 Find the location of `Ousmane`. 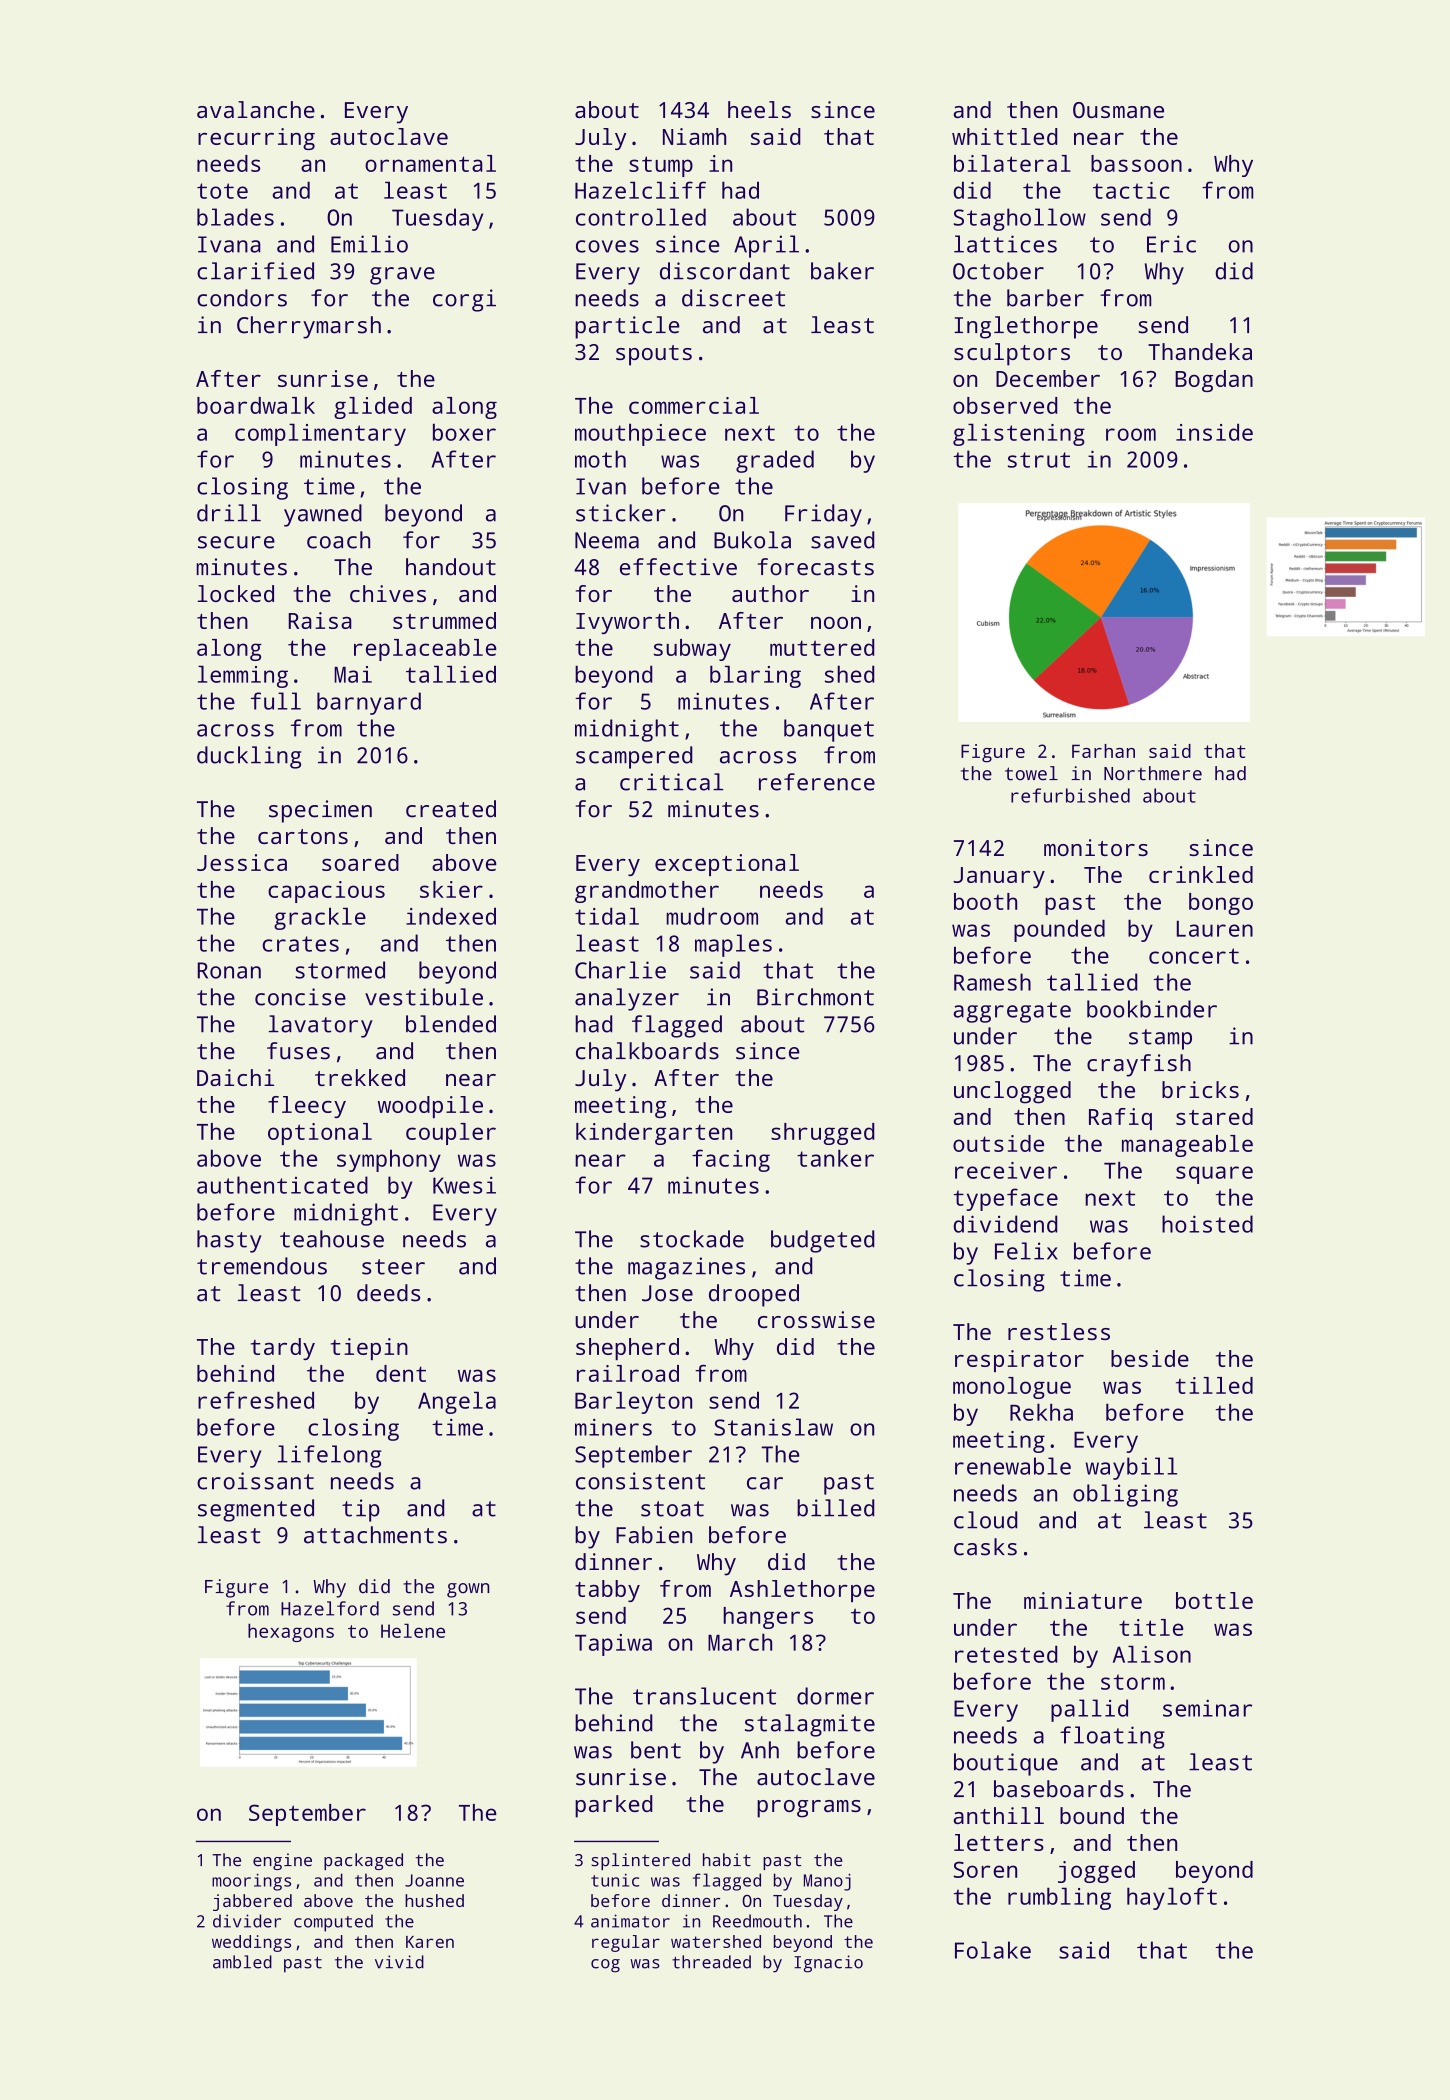

Ousmane is located at coordinates (1118, 110).
